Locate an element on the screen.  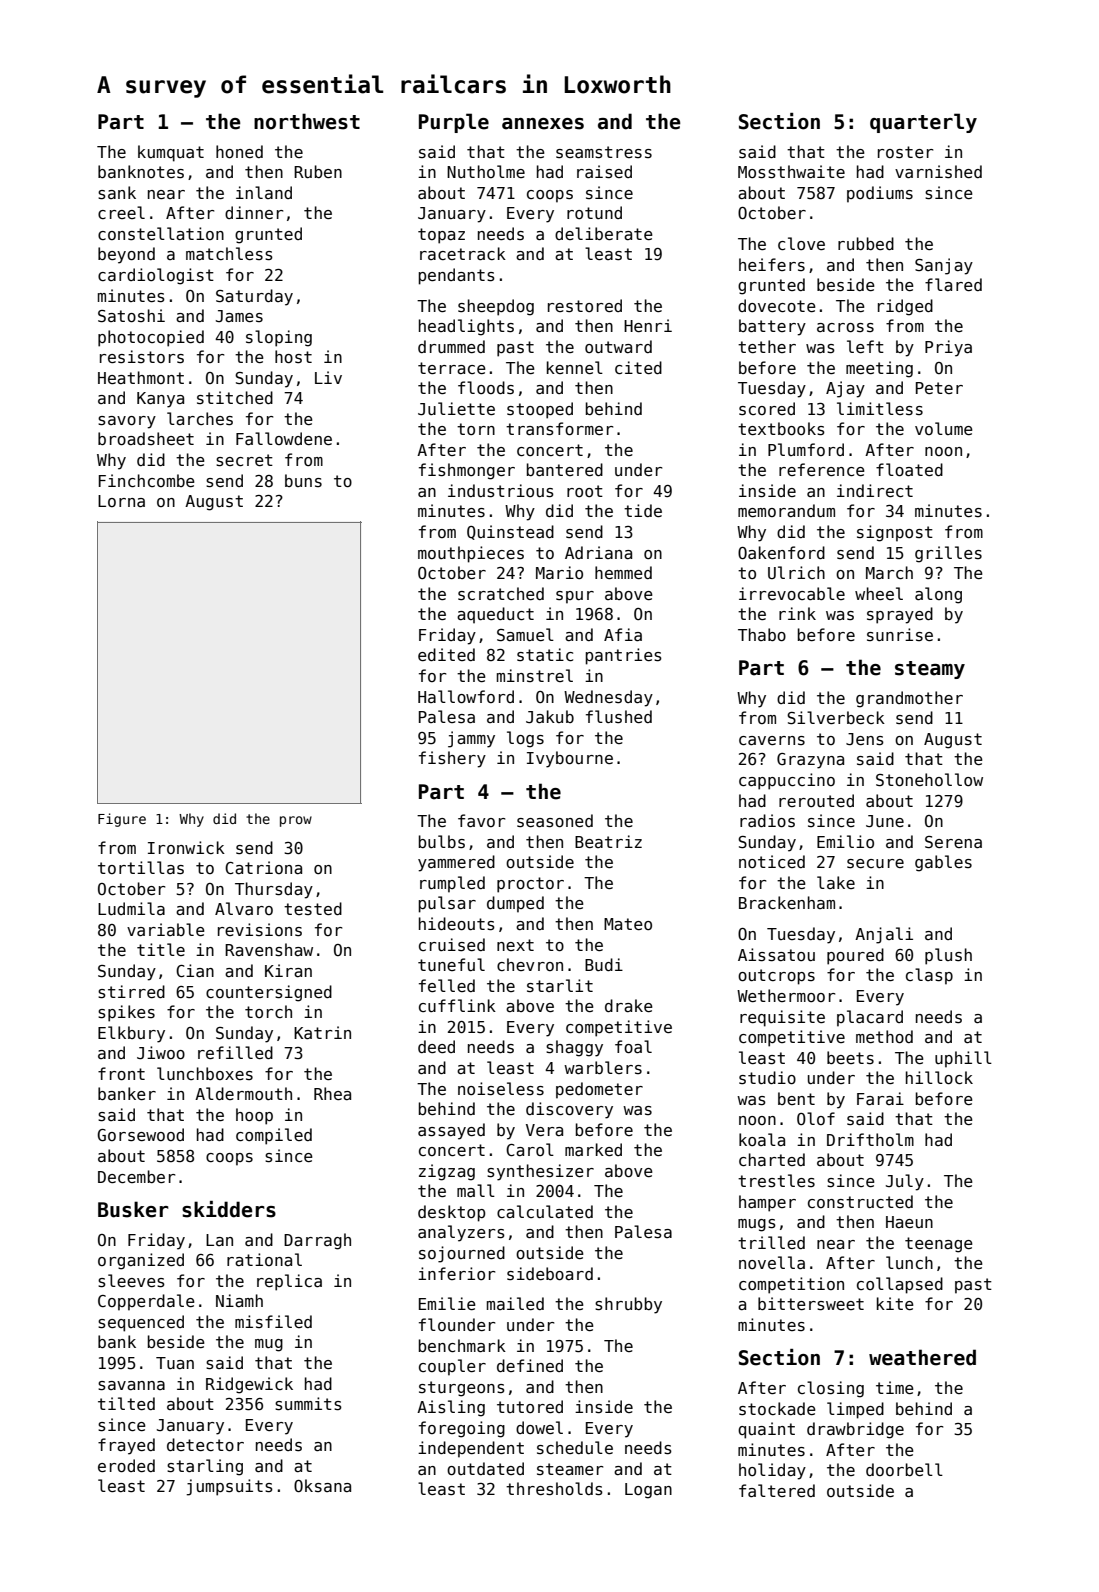
hoop is located at coordinates (254, 1116).
